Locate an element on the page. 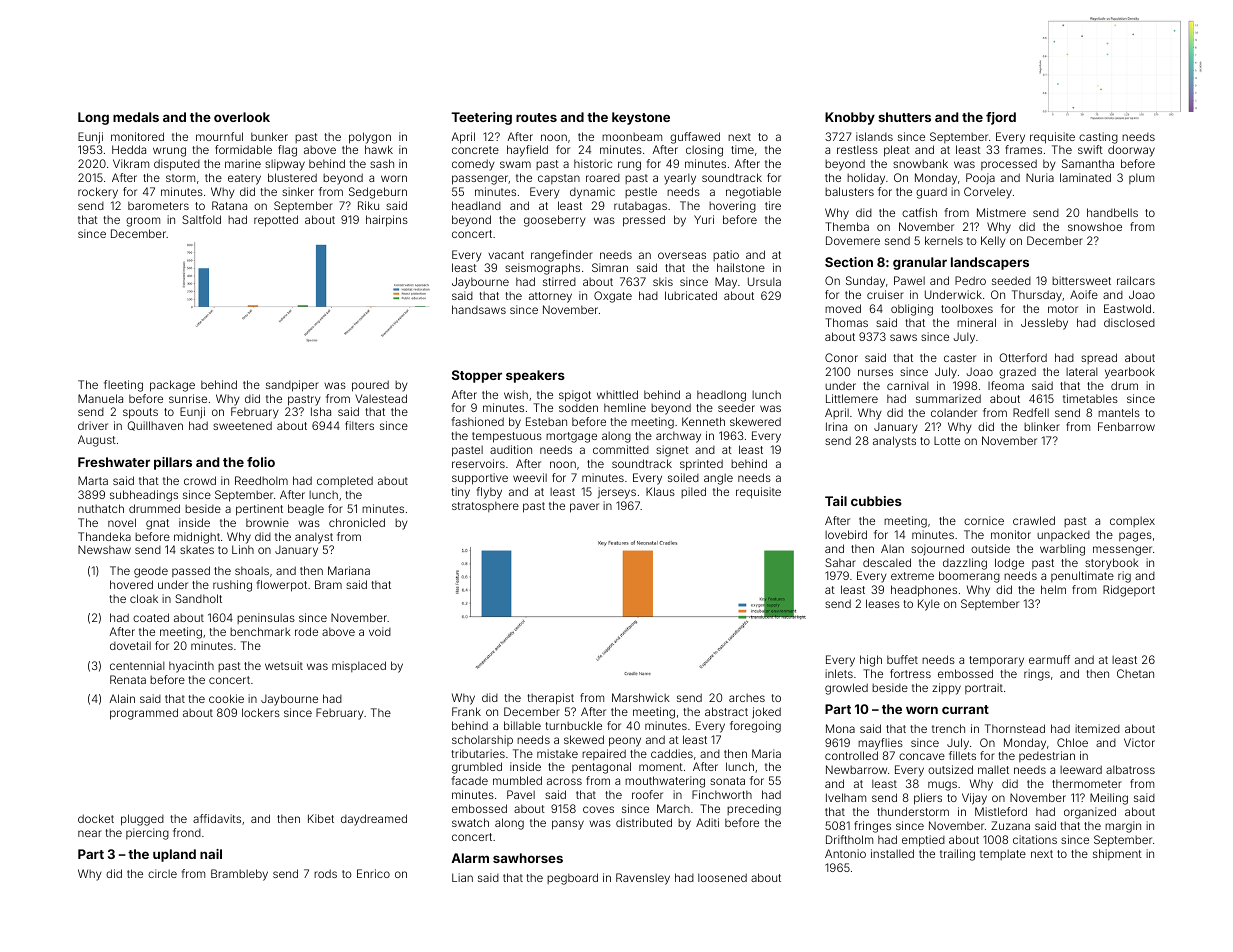  Section is located at coordinates (849, 262).
